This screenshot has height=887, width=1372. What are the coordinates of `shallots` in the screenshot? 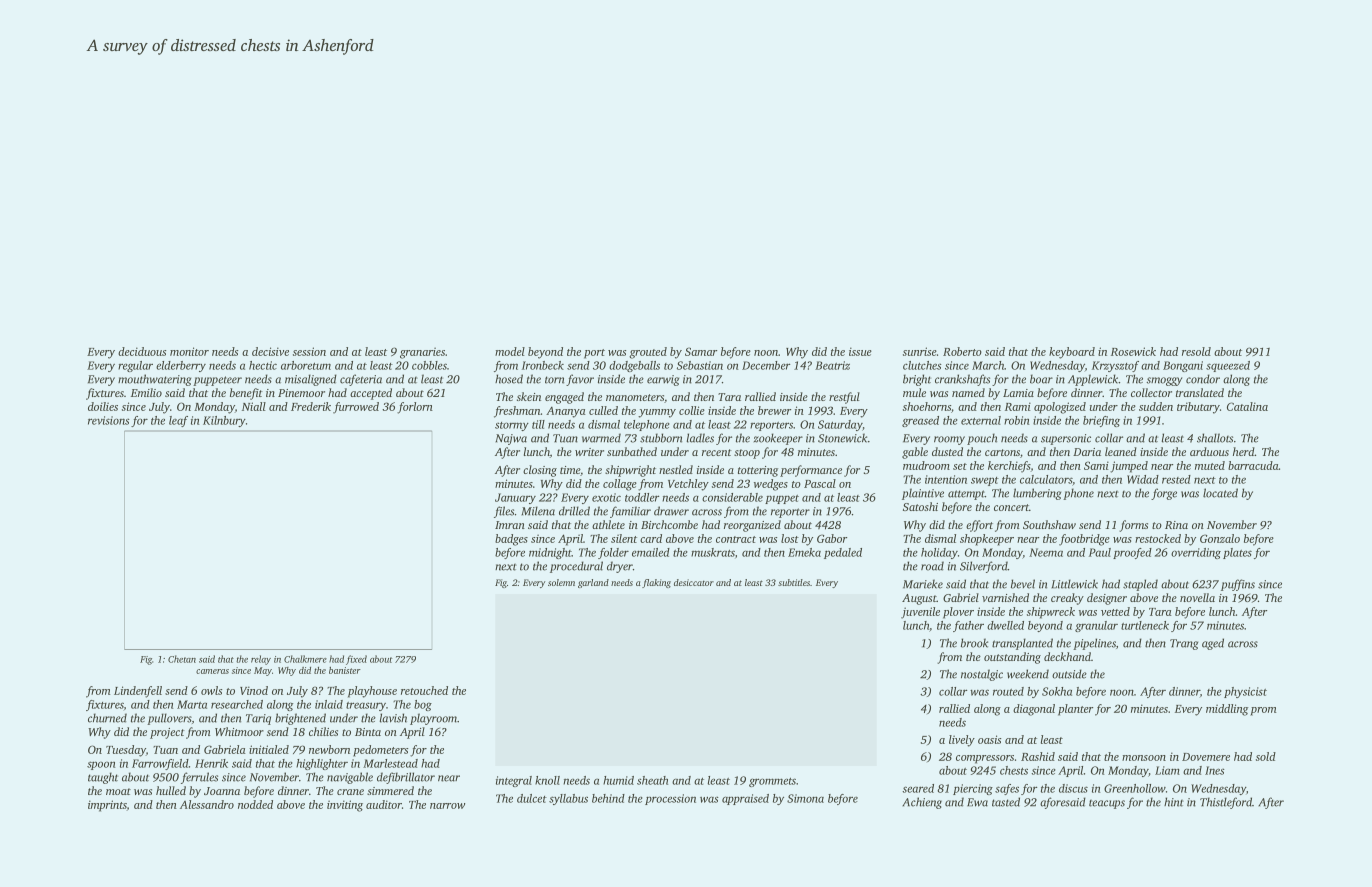 It's located at (1215, 438).
